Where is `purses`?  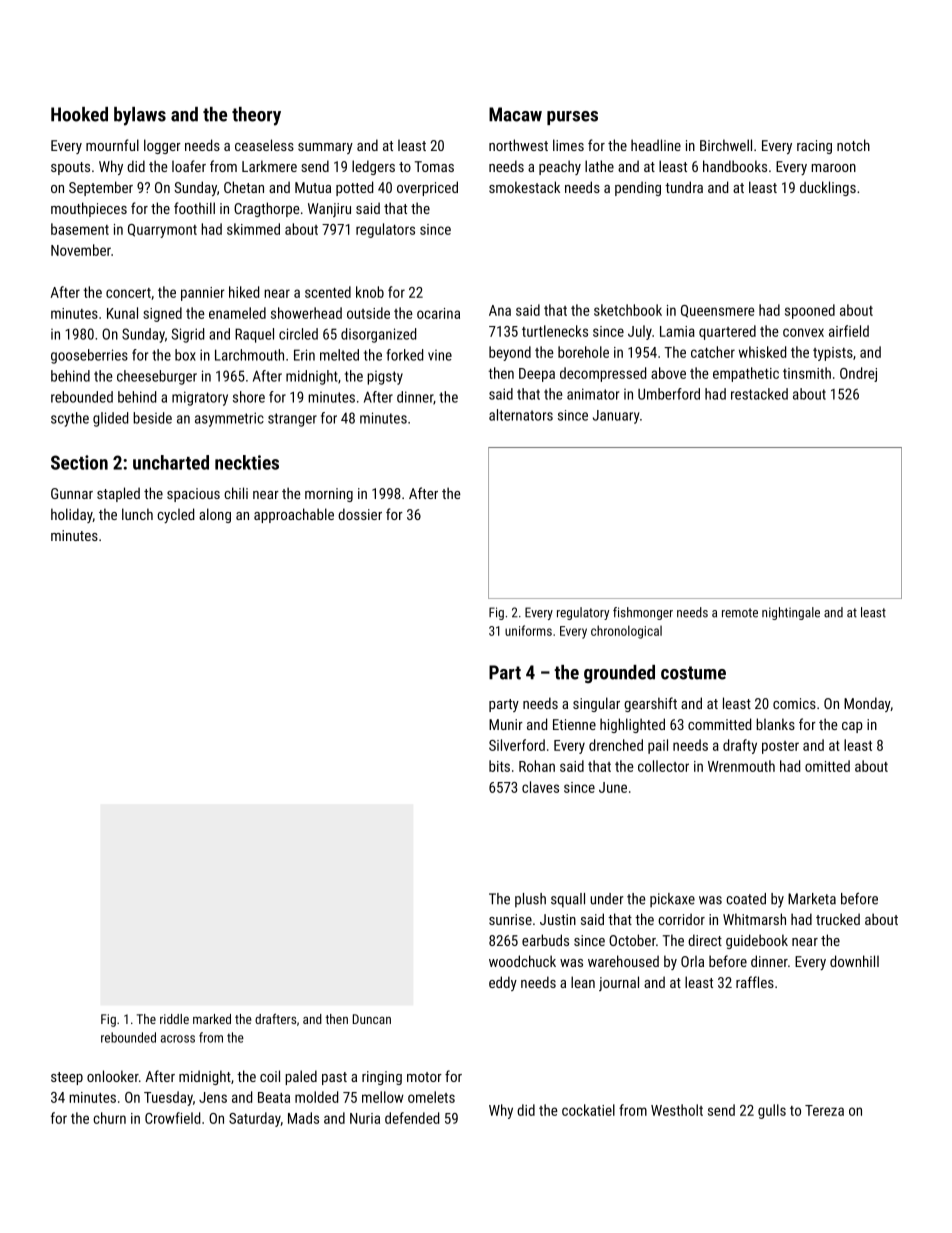
purses is located at coordinates (572, 118).
